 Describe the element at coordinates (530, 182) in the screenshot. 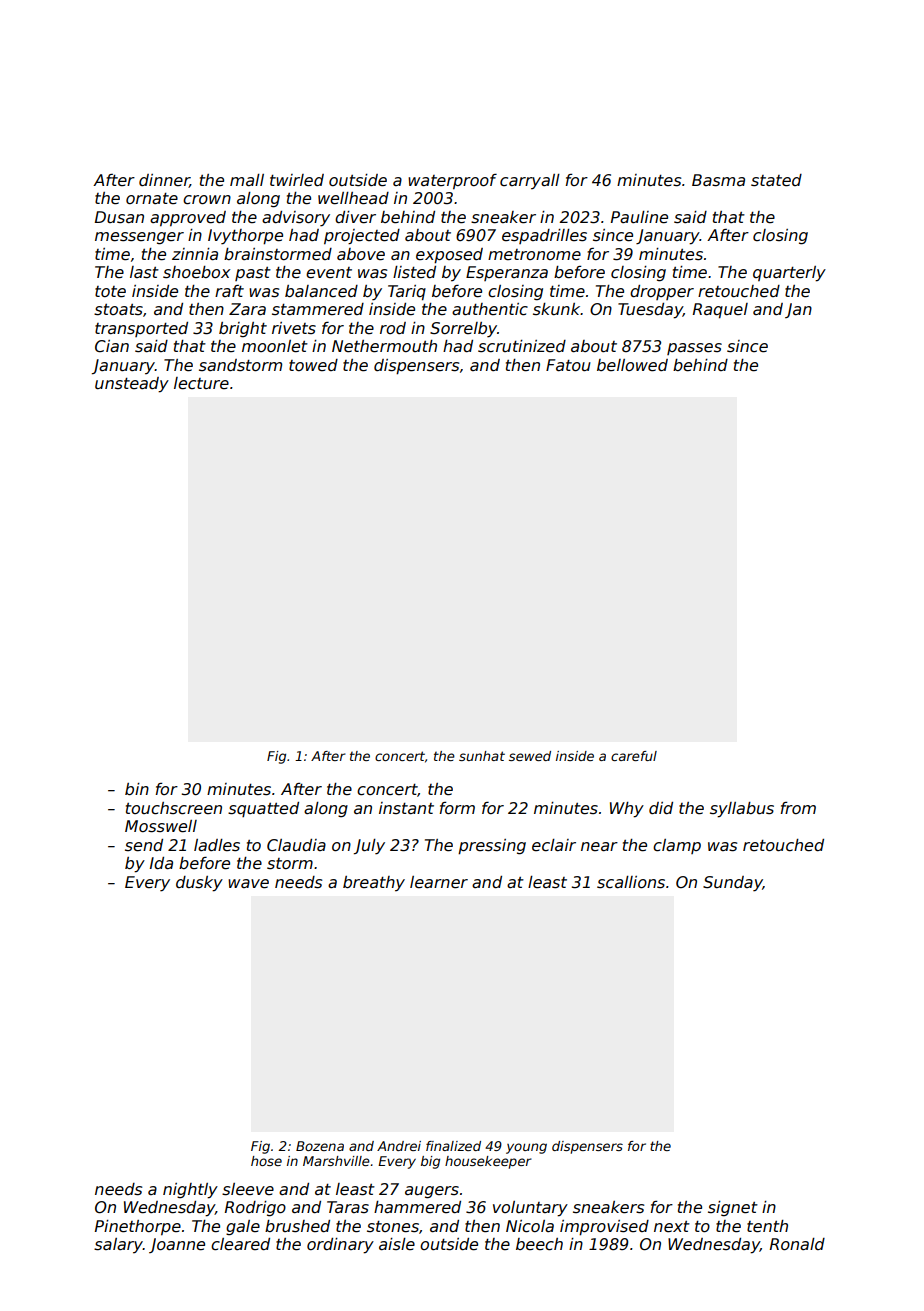

I see `carryall` at that location.
